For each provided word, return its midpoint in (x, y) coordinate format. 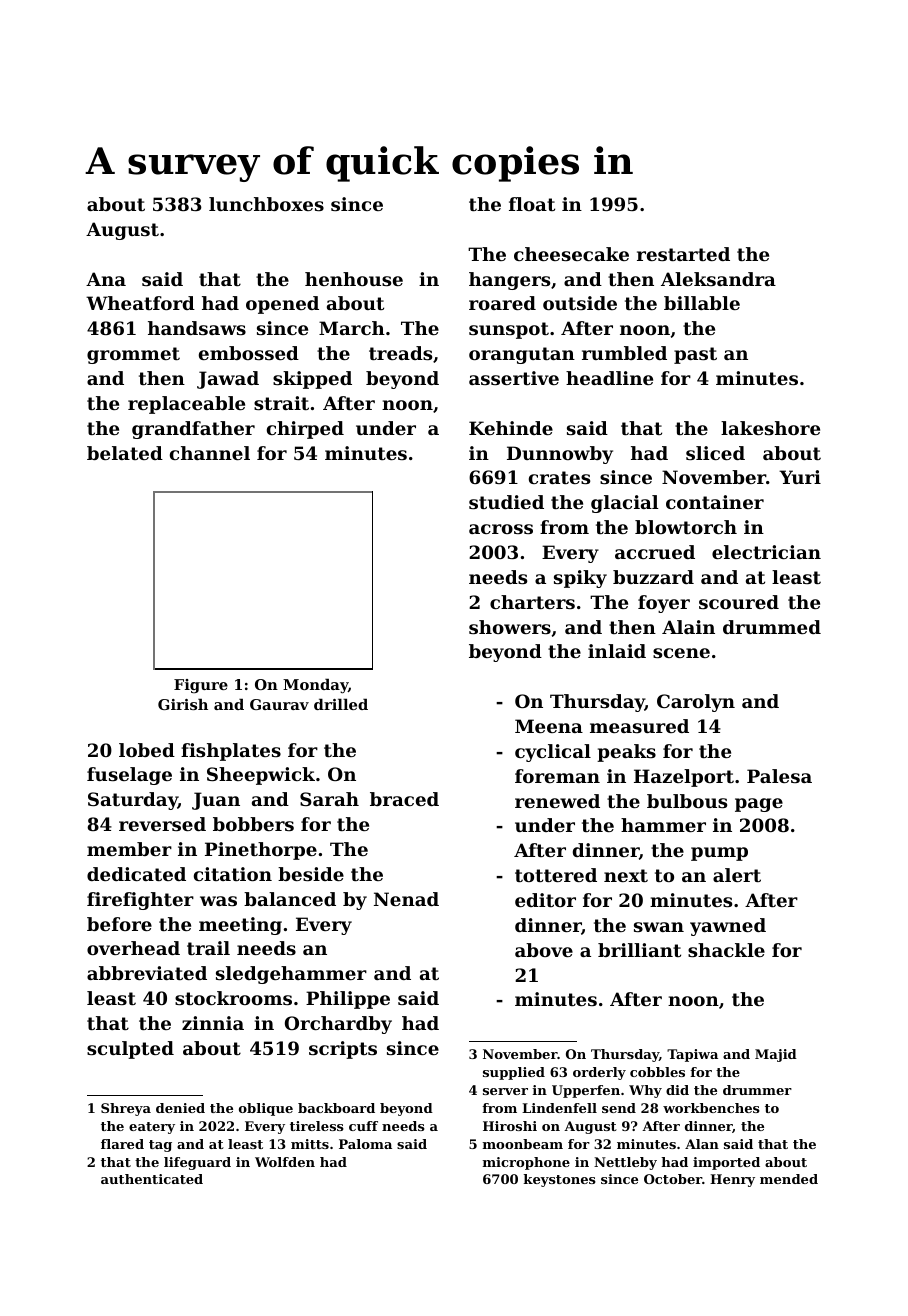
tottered (556, 875)
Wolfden (285, 1162)
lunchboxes (266, 204)
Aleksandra (718, 279)
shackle (726, 950)
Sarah (329, 799)
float (532, 204)
